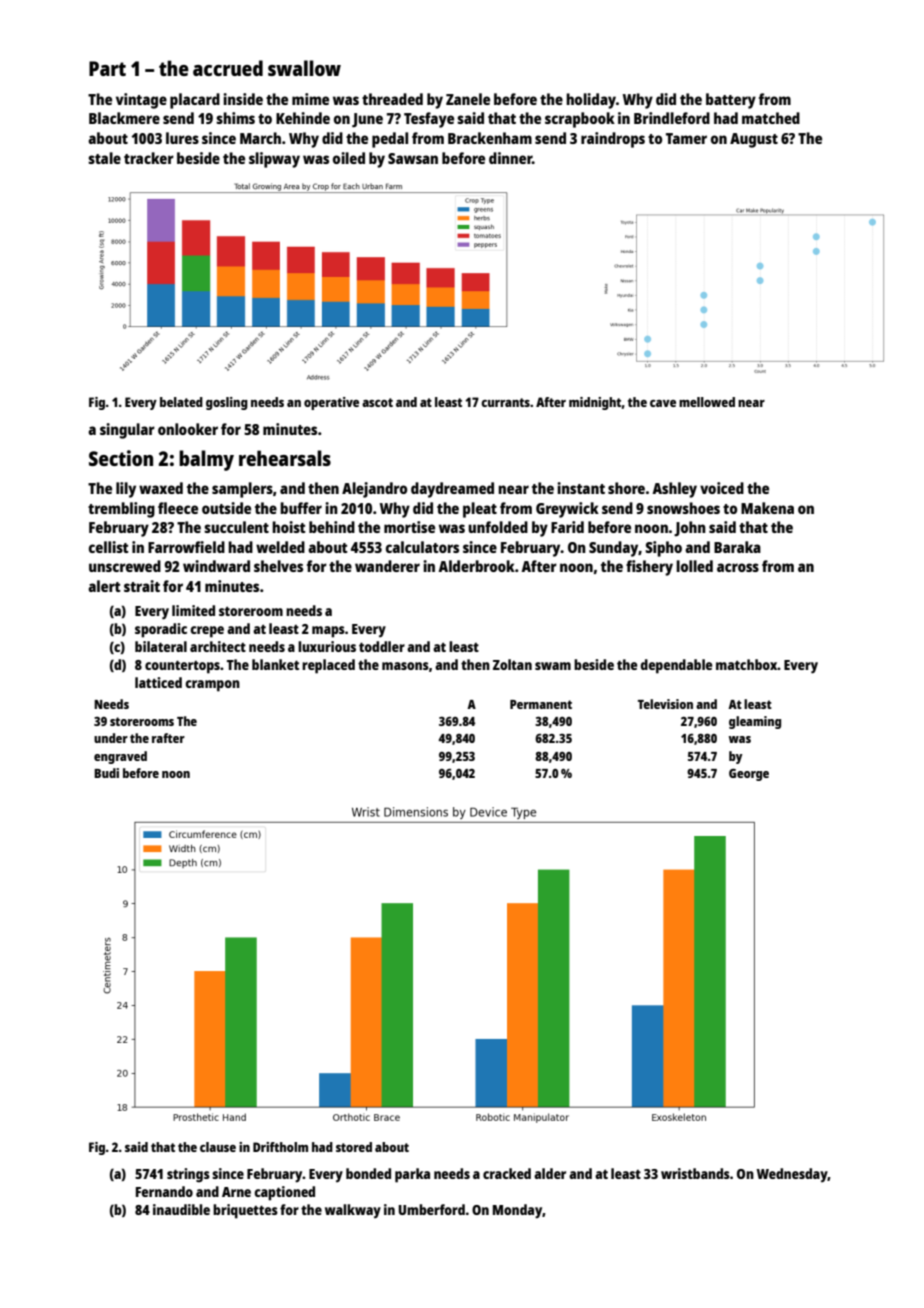 The image size is (924, 1308). What do you see at coordinates (731, 101) in the screenshot?
I see `battery` at bounding box center [731, 101].
